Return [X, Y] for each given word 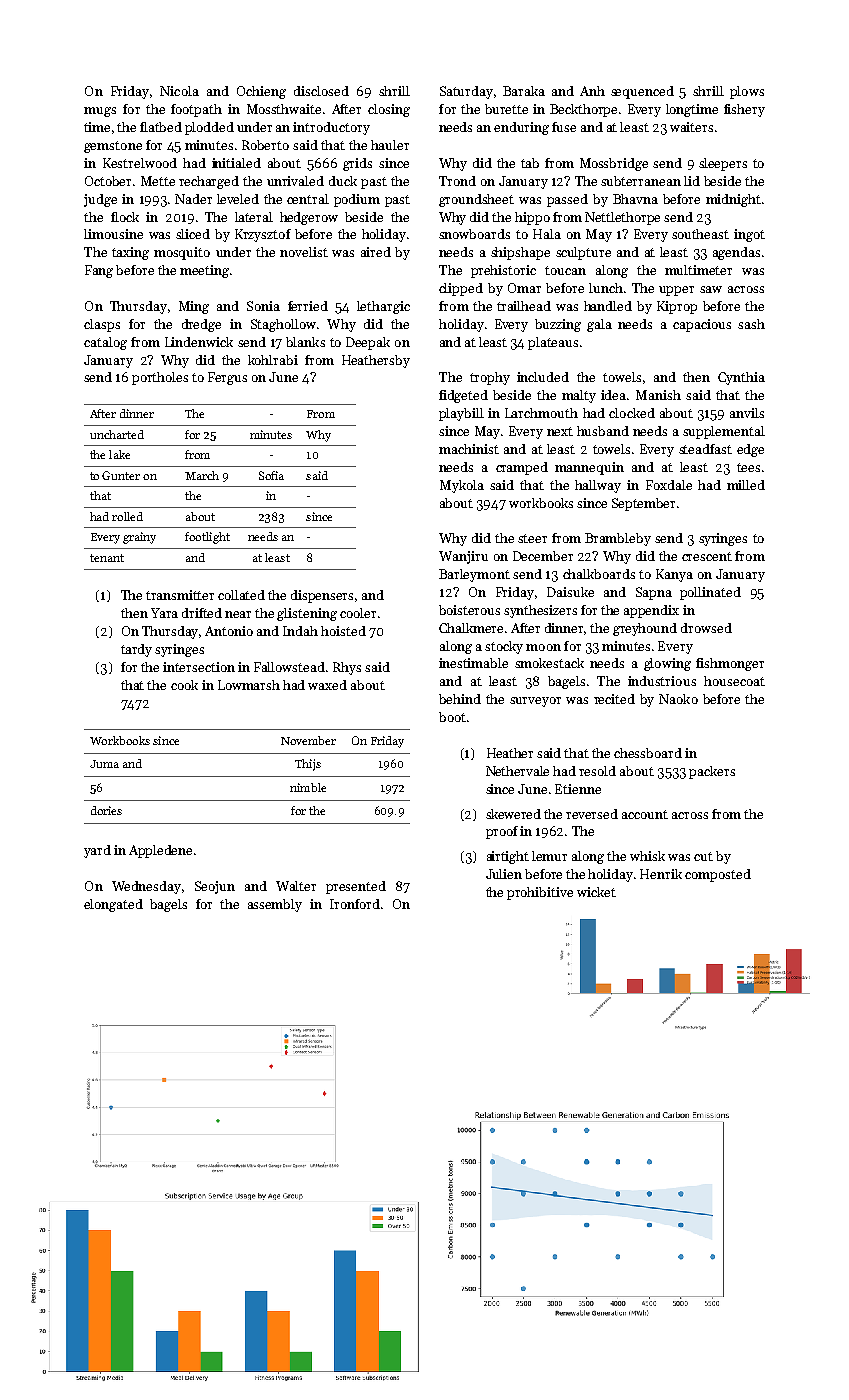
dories [106, 810]
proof [502, 832]
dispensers [322, 596]
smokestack [549, 663]
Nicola [179, 91]
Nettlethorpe [622, 218]
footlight [207, 538]
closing [389, 110]
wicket [596, 892]
